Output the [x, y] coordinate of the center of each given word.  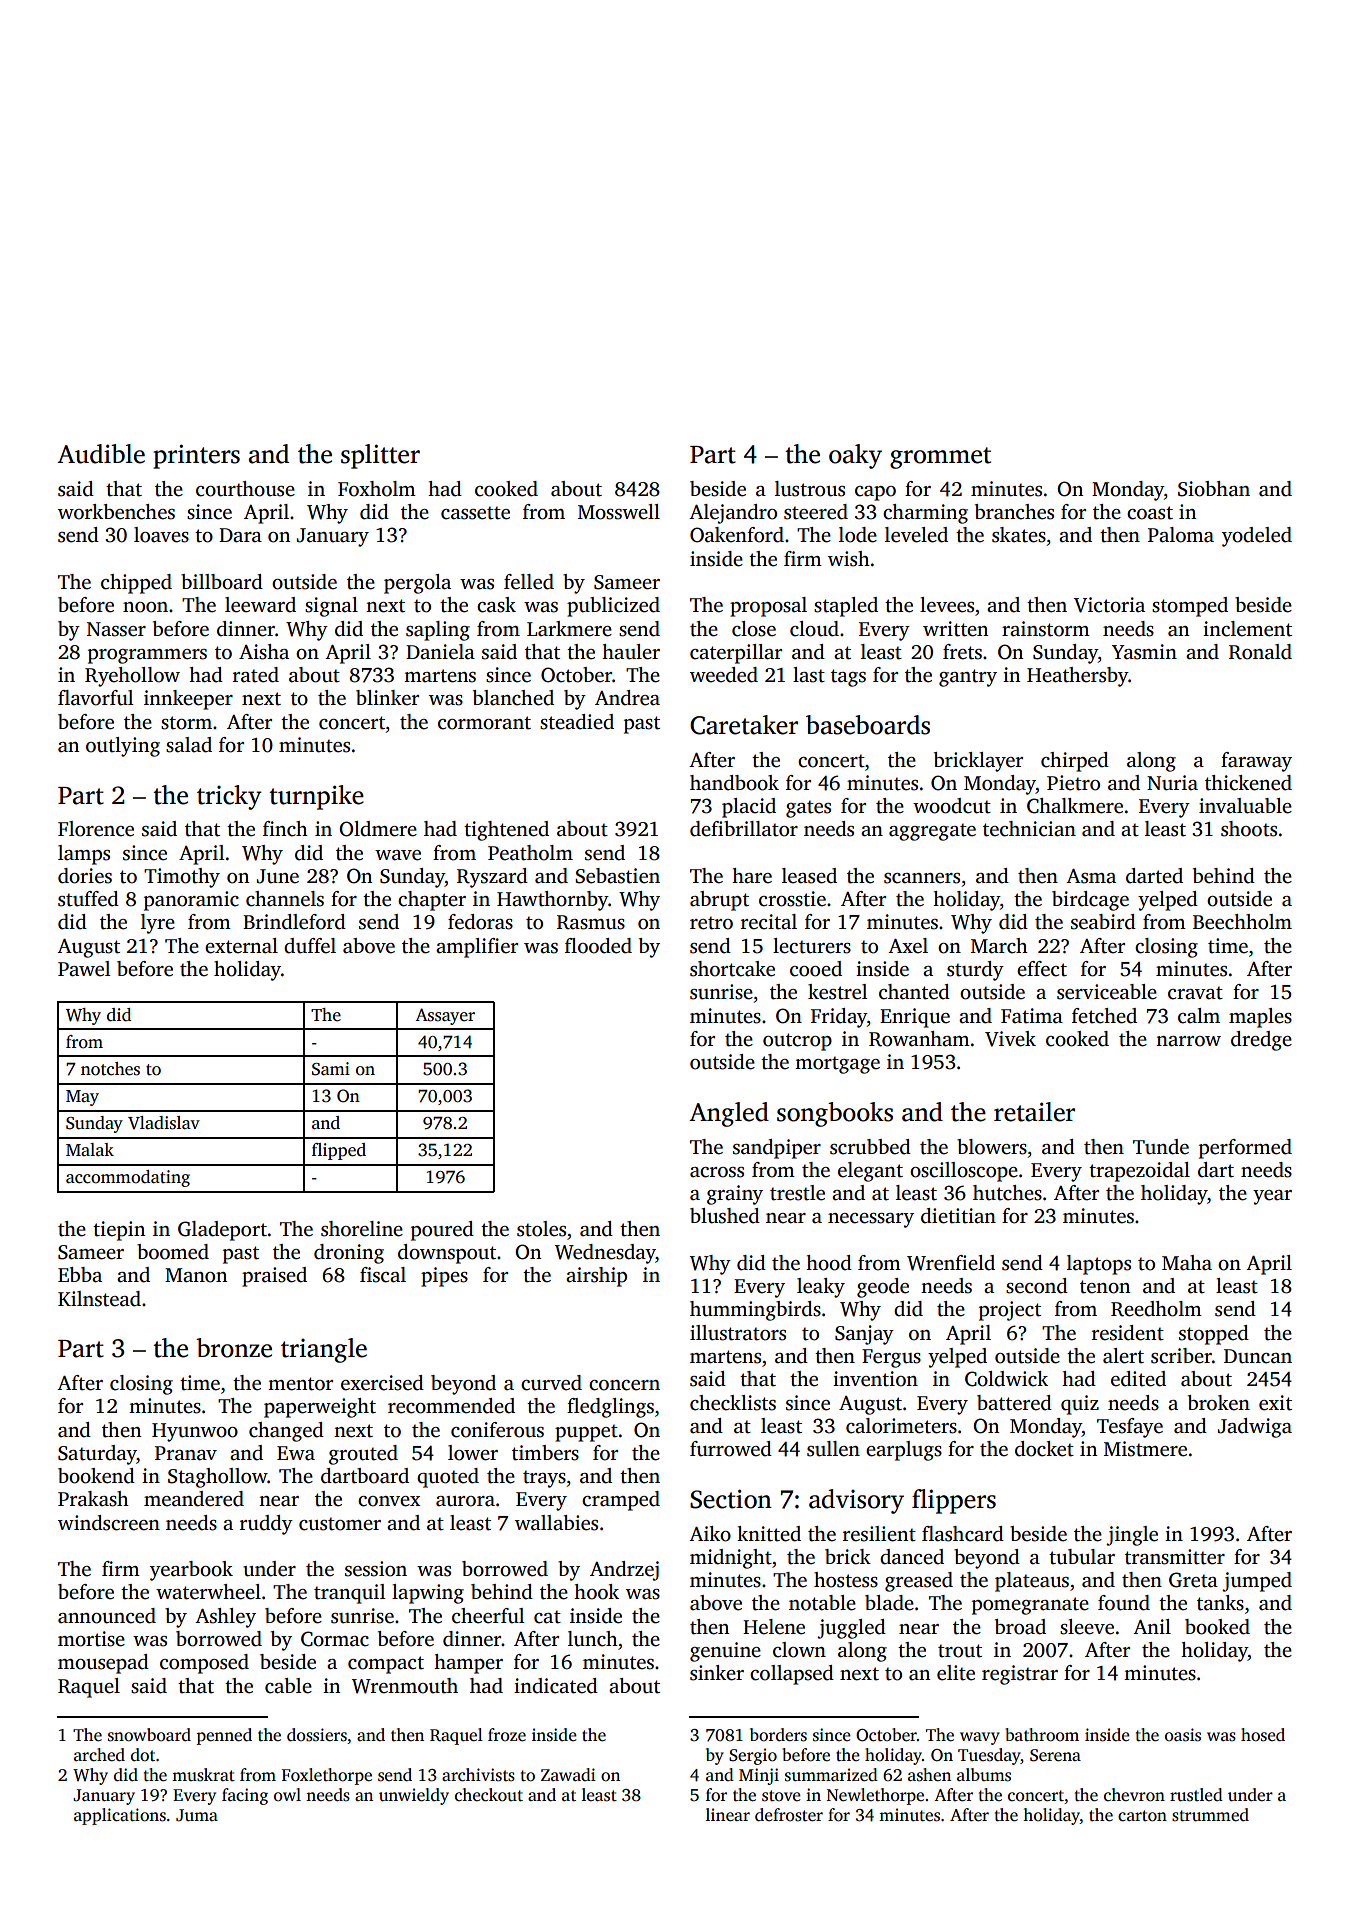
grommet [940, 458]
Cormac [335, 1639]
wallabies [556, 1523]
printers [196, 456]
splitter [380, 456]
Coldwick [1006, 1379]
